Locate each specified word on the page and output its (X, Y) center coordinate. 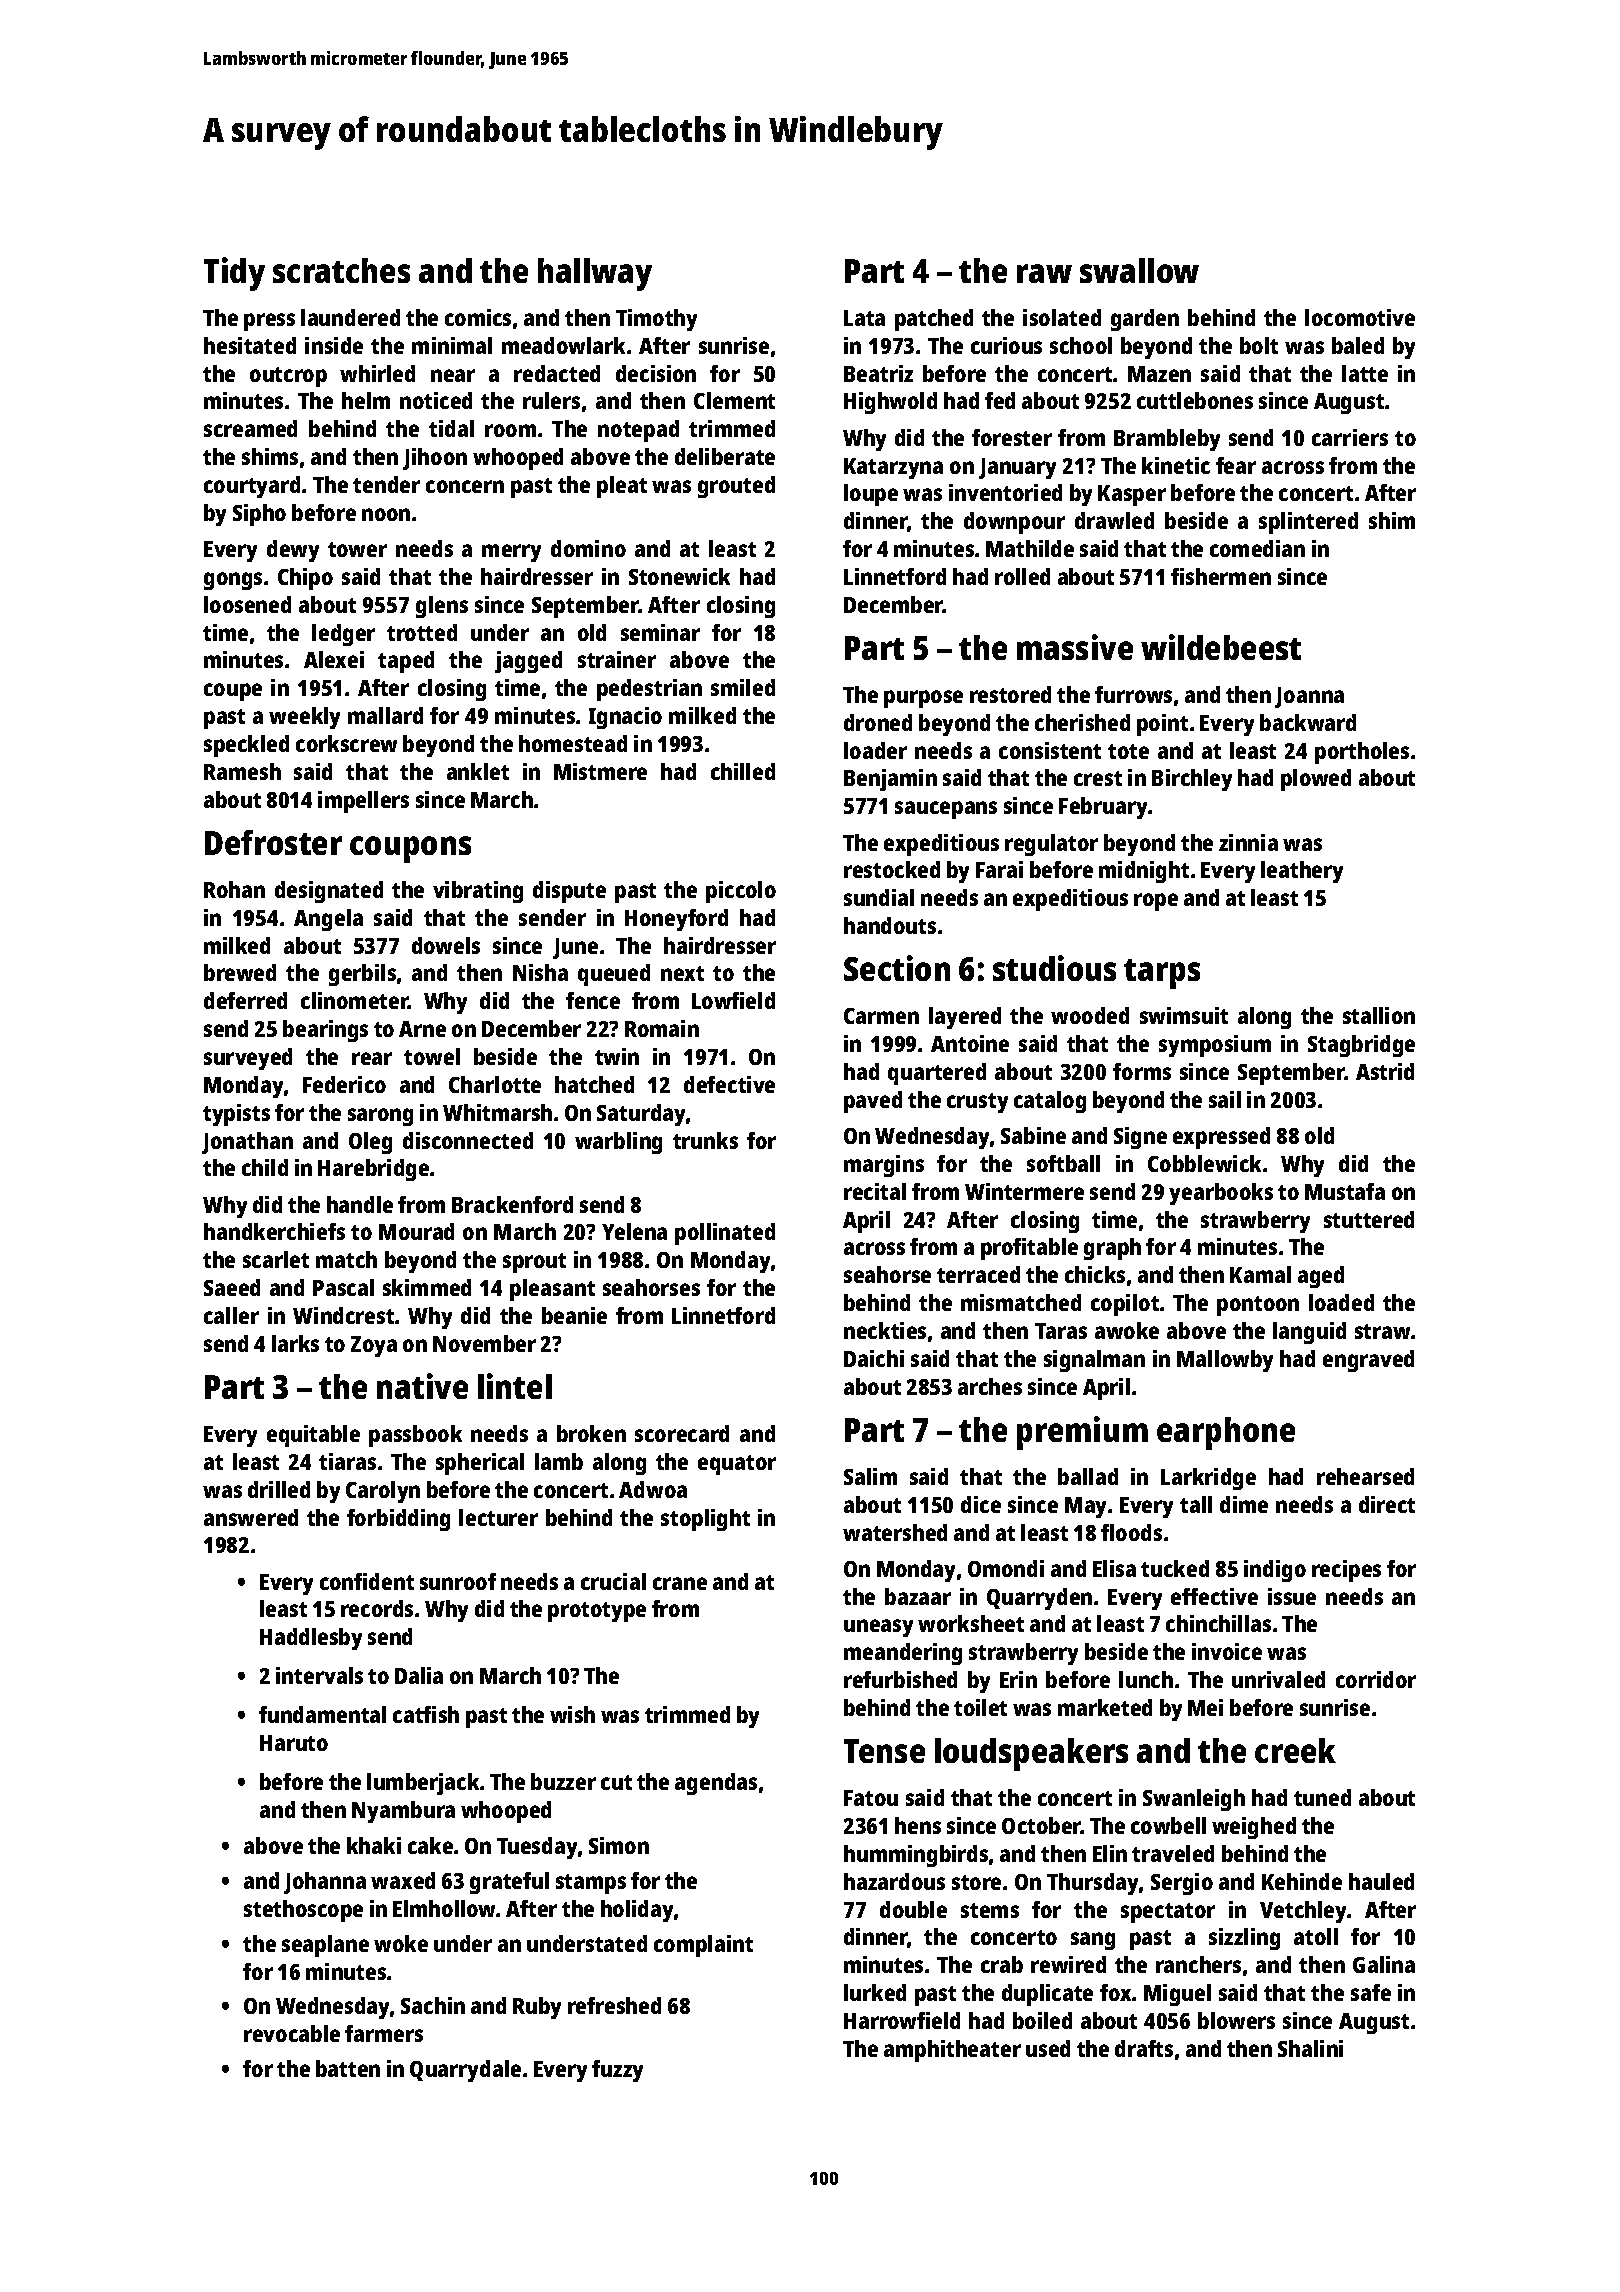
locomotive (1360, 317)
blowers (1236, 2020)
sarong (380, 1117)
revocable (292, 2033)
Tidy (234, 274)
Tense (884, 1751)
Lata (864, 318)
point (1162, 725)
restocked (892, 869)
